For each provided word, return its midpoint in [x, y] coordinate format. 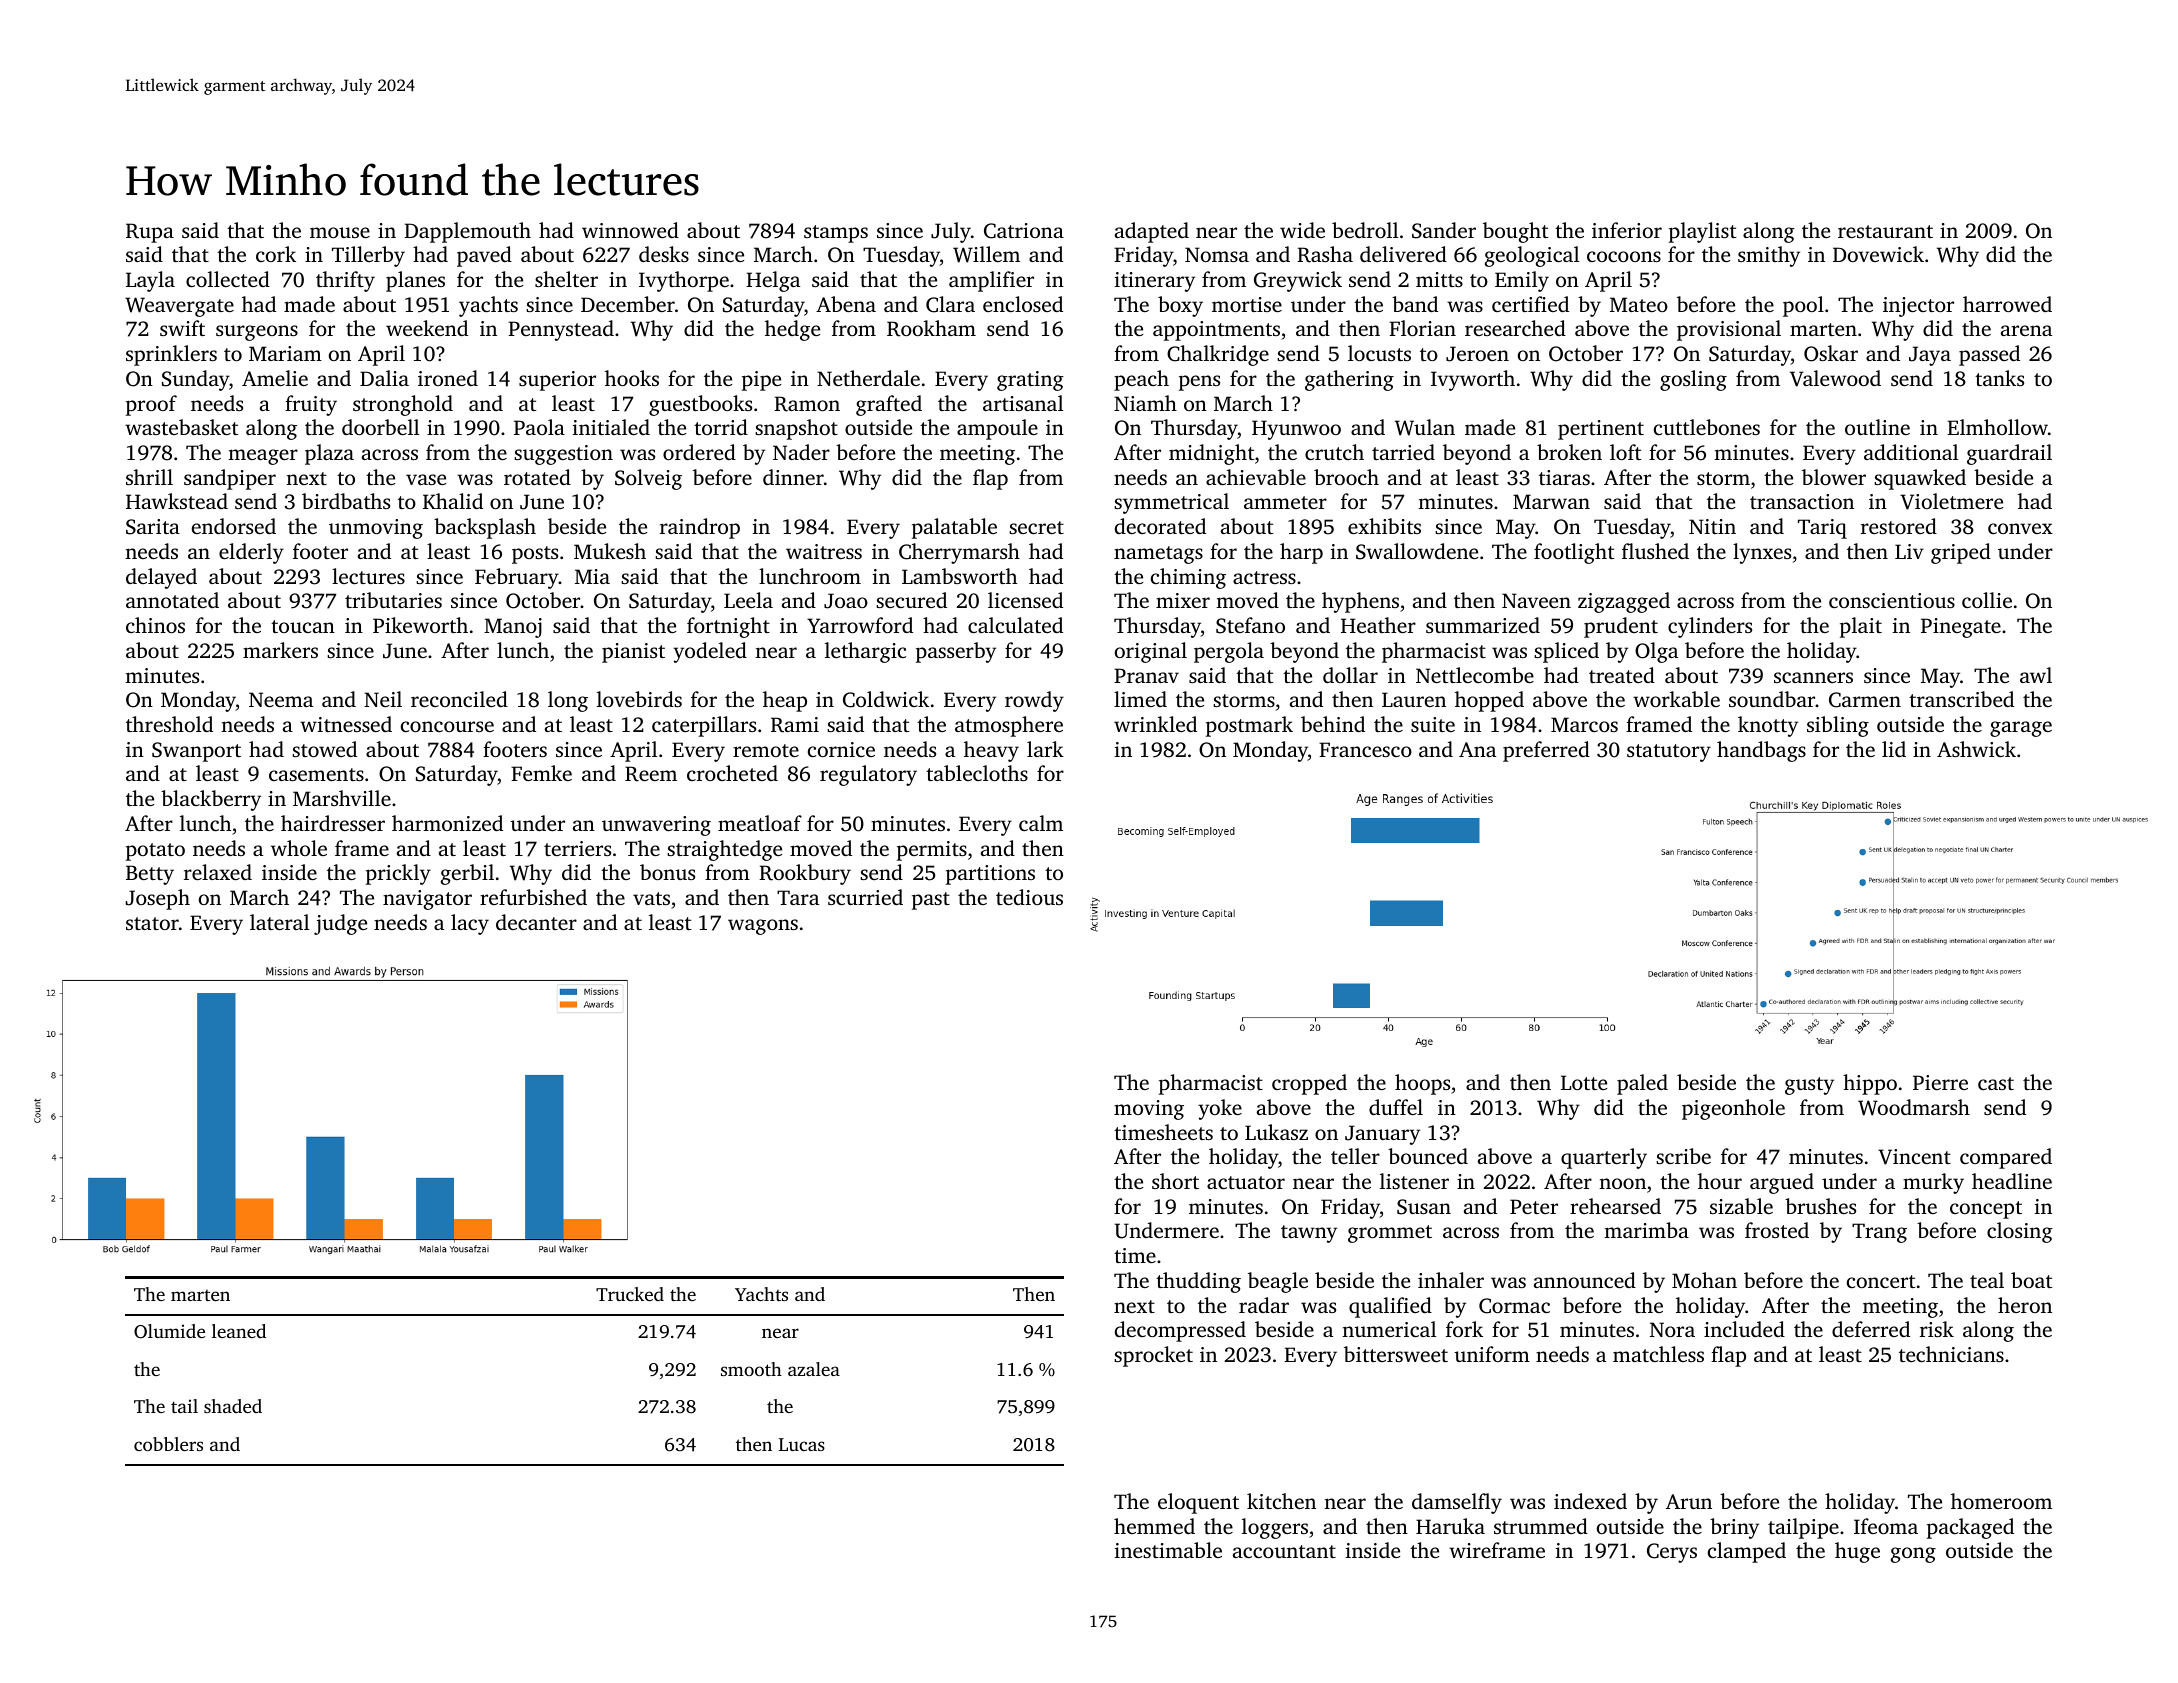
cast [1996, 1083]
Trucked [630, 1294]
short [1175, 1181]
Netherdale [868, 378]
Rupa [150, 233]
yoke [1220, 1109]
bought [1515, 232]
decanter [536, 922]
